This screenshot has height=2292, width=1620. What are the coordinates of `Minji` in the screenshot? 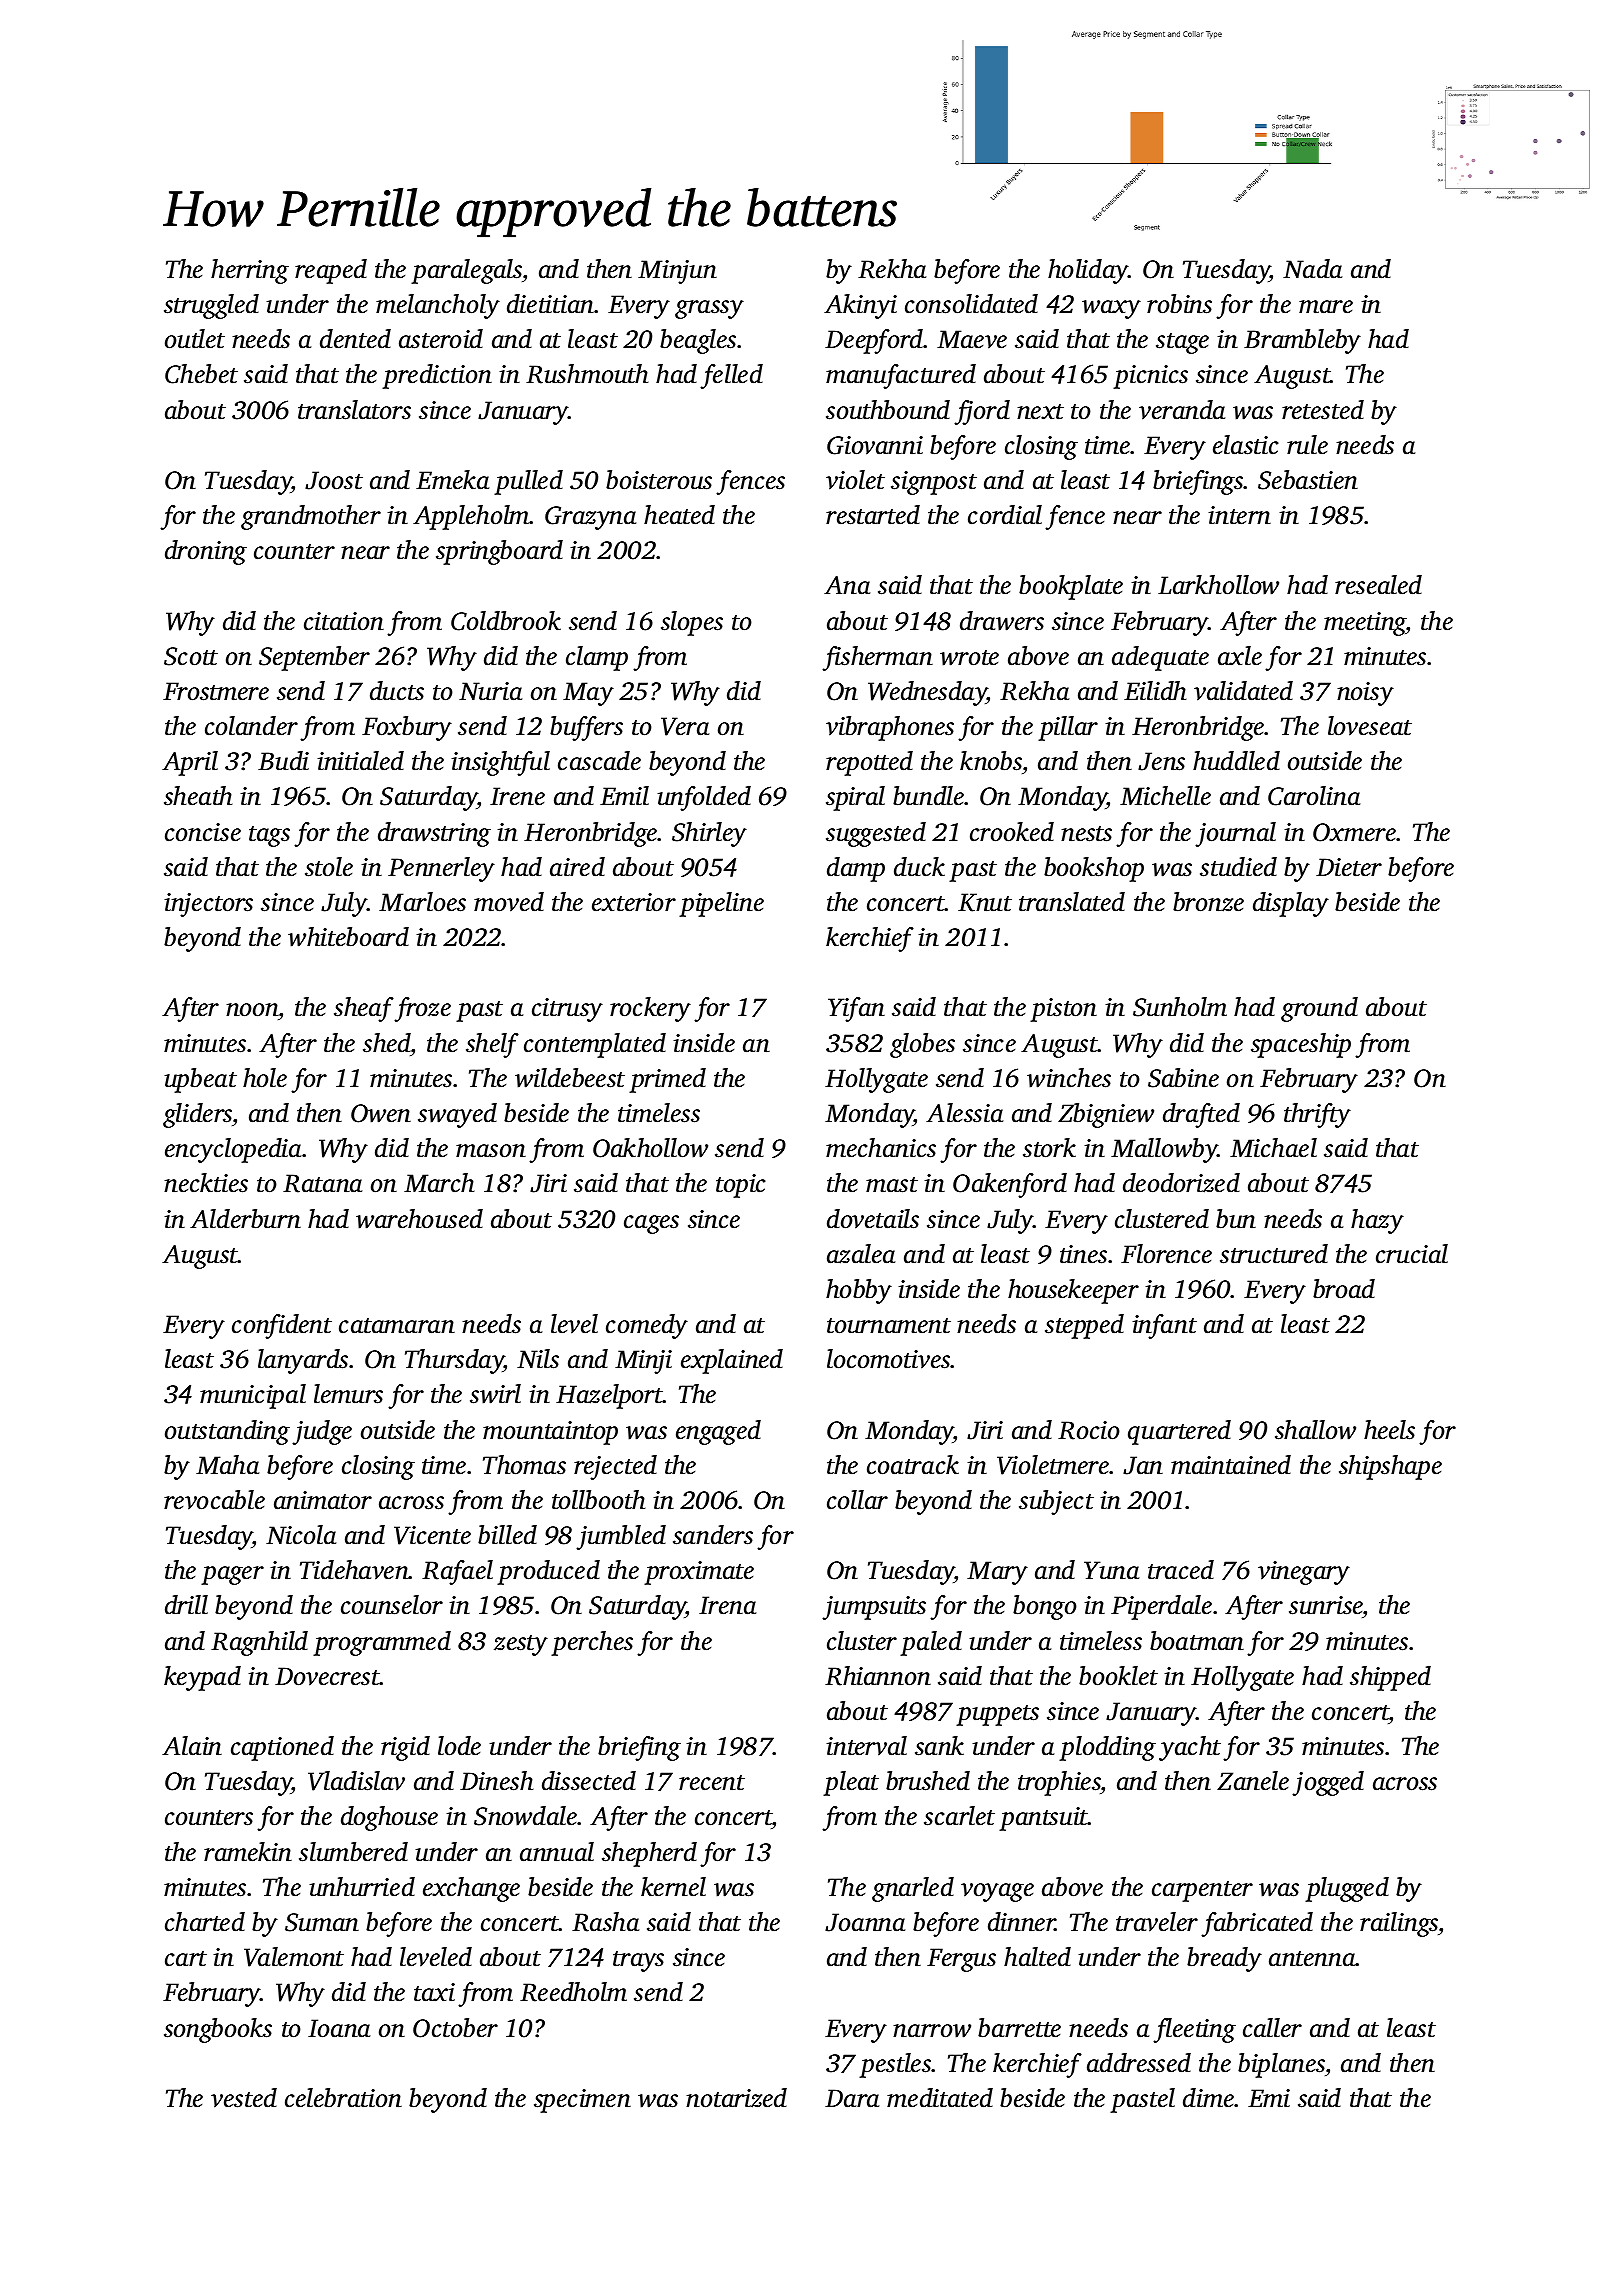 It's located at (643, 1362).
